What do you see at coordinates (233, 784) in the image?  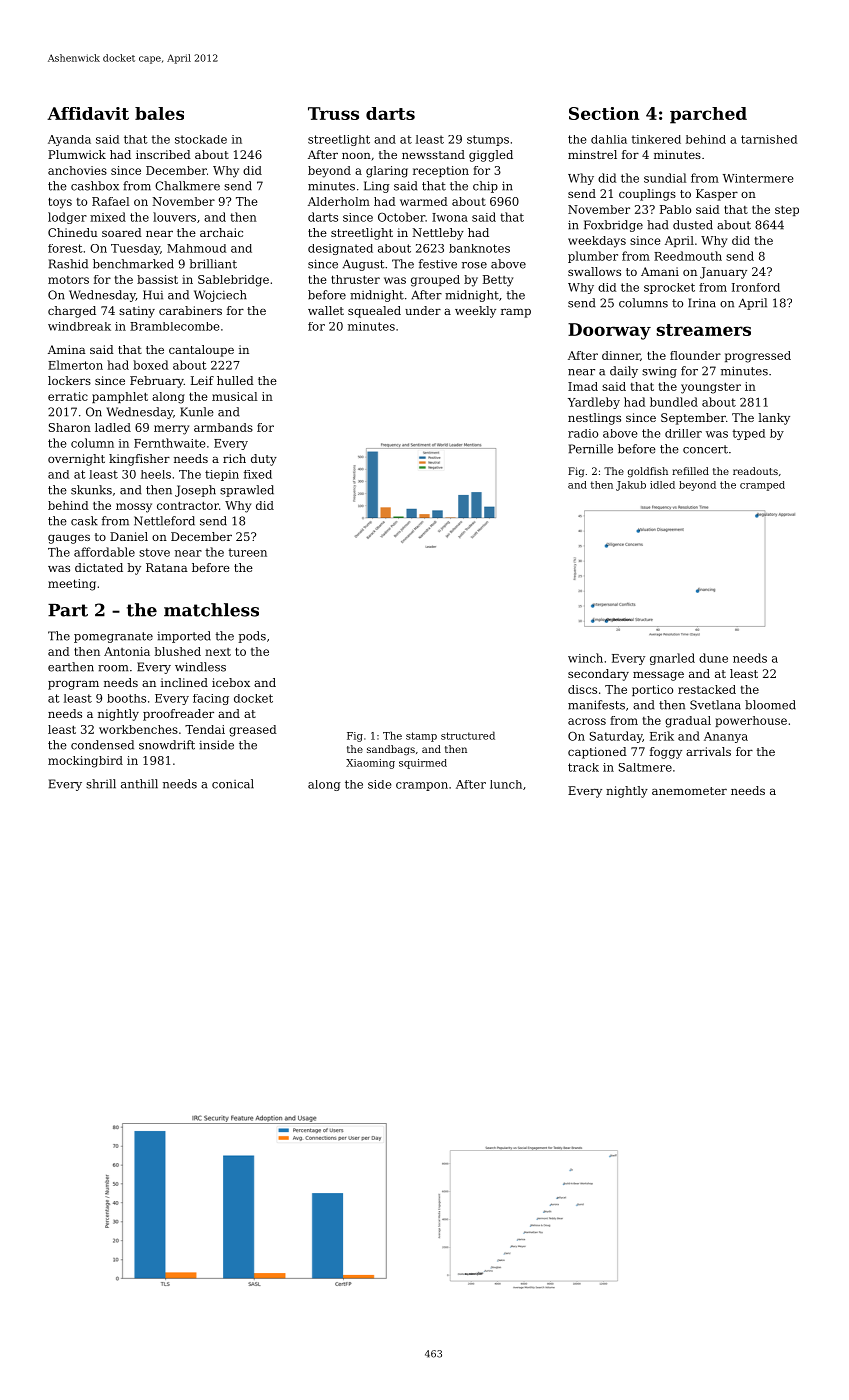 I see `conical` at bounding box center [233, 784].
